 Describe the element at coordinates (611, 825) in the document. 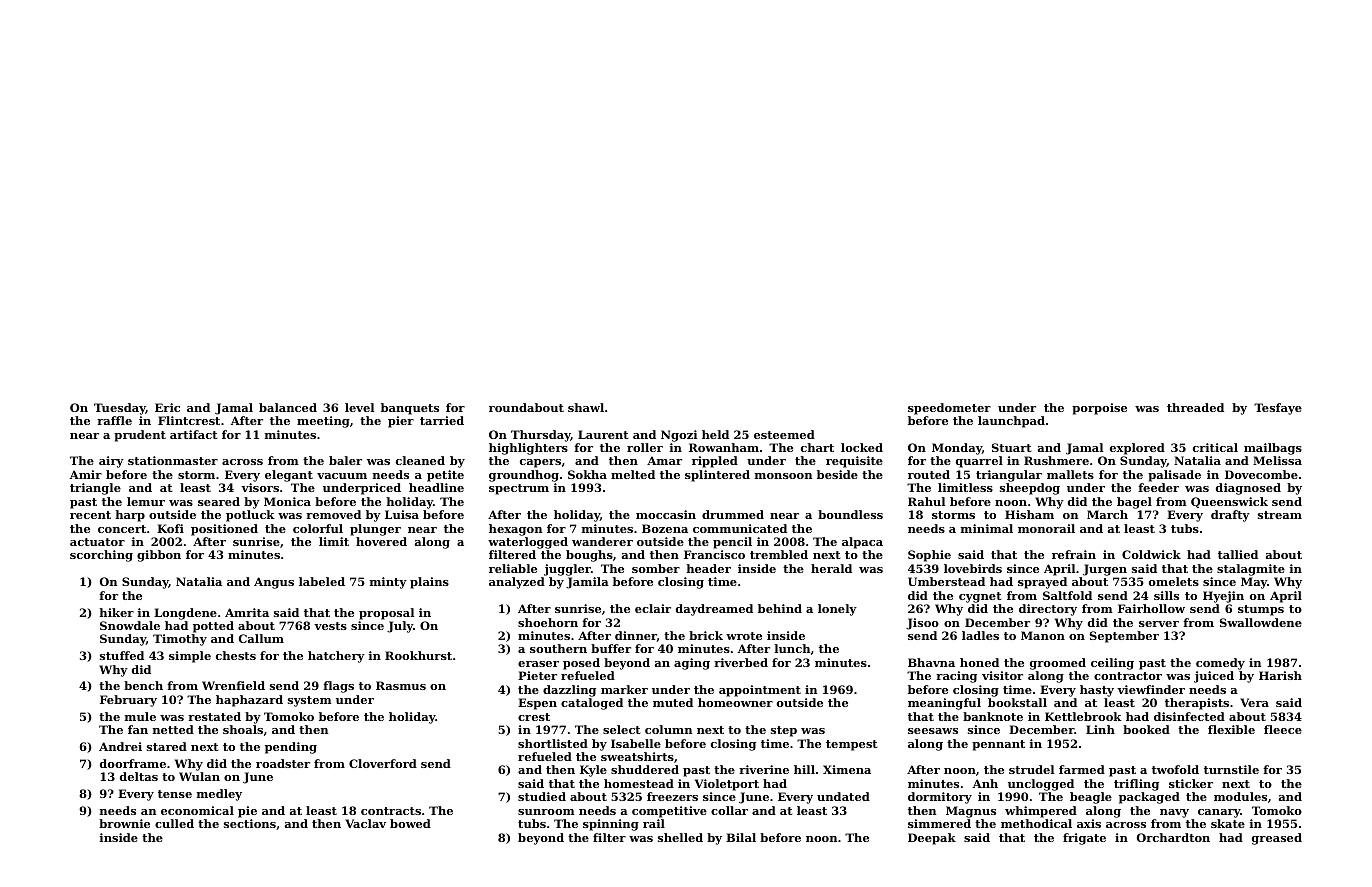

I see `spinning` at that location.
